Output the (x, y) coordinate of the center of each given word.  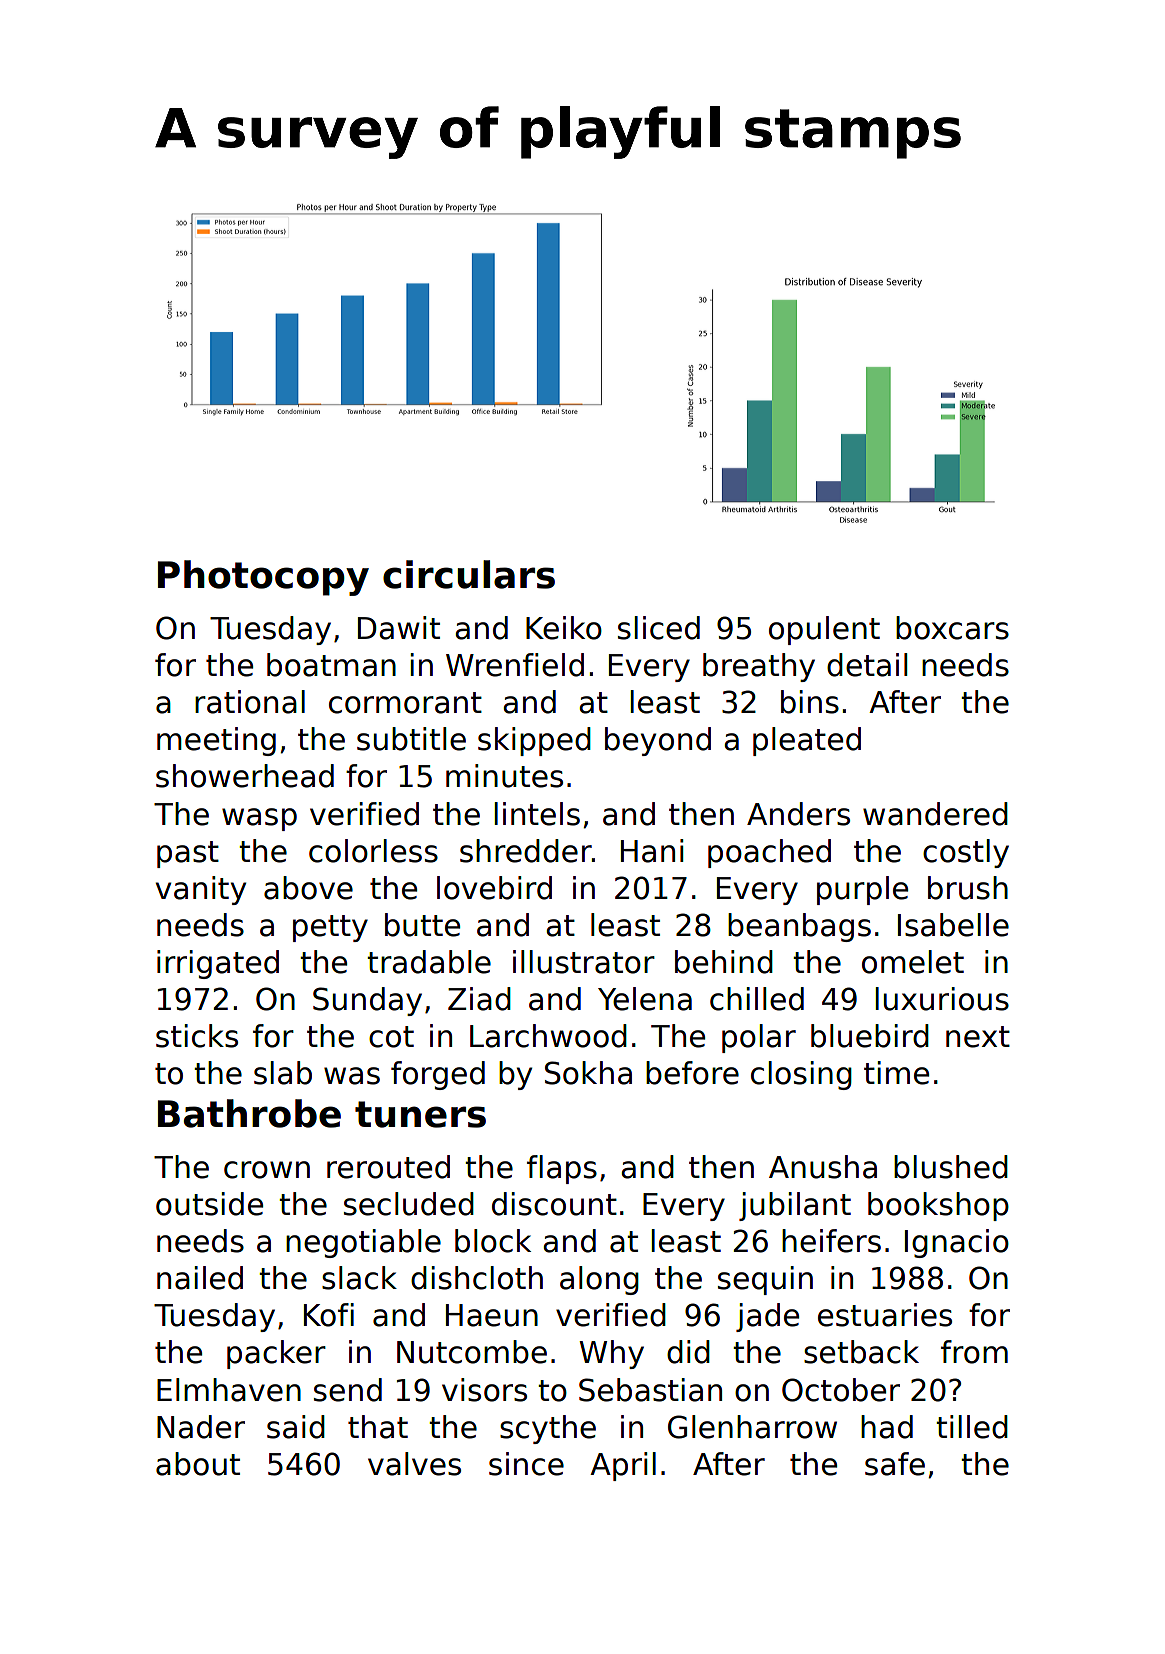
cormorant (405, 703)
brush (968, 888)
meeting (216, 741)
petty (330, 928)
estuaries (885, 1315)
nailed (200, 1278)
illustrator (584, 962)
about (198, 1464)
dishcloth (477, 1278)
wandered (935, 814)
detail (867, 665)
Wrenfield (515, 665)
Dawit (399, 628)
